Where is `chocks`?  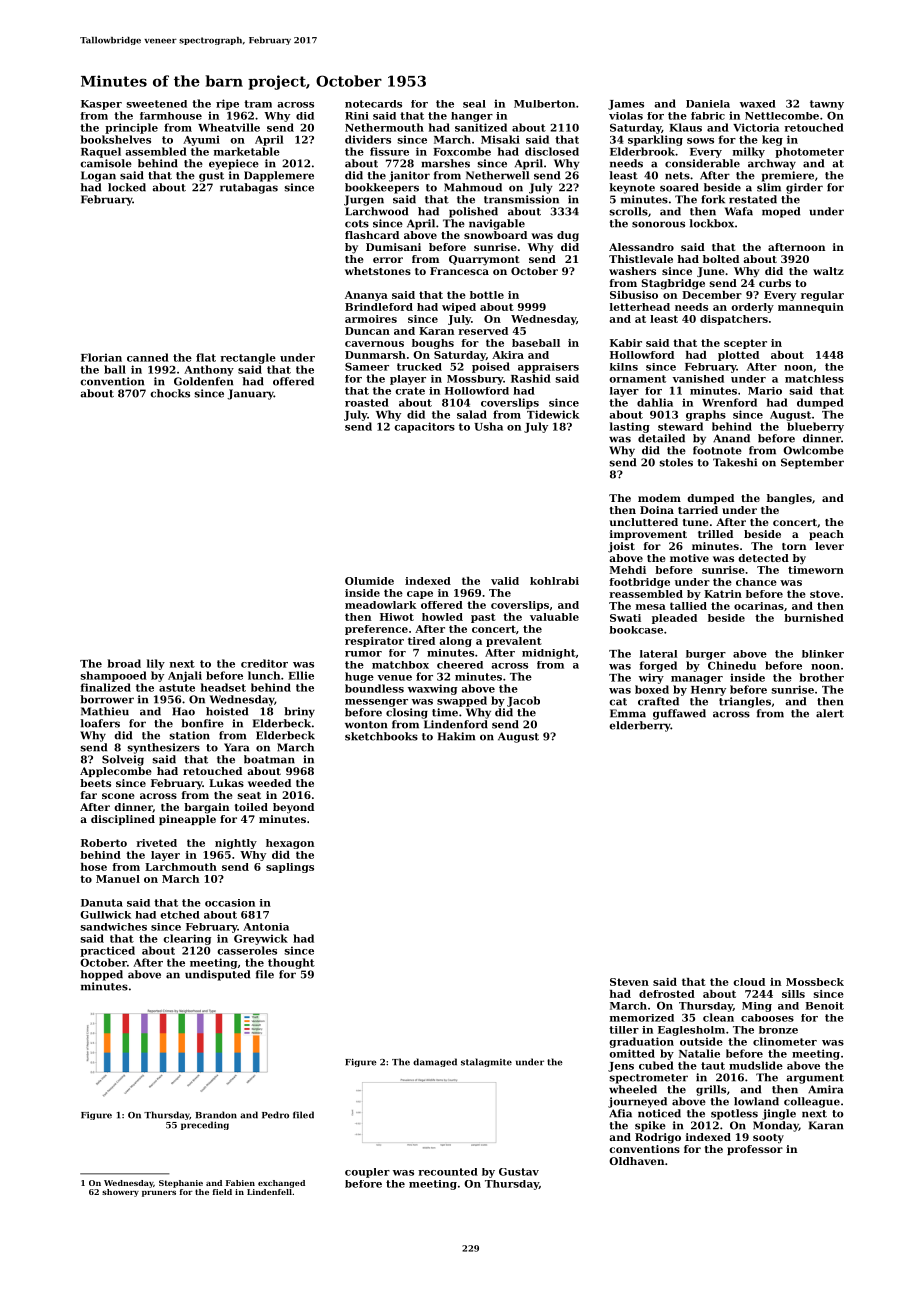 chocks is located at coordinates (170, 393).
